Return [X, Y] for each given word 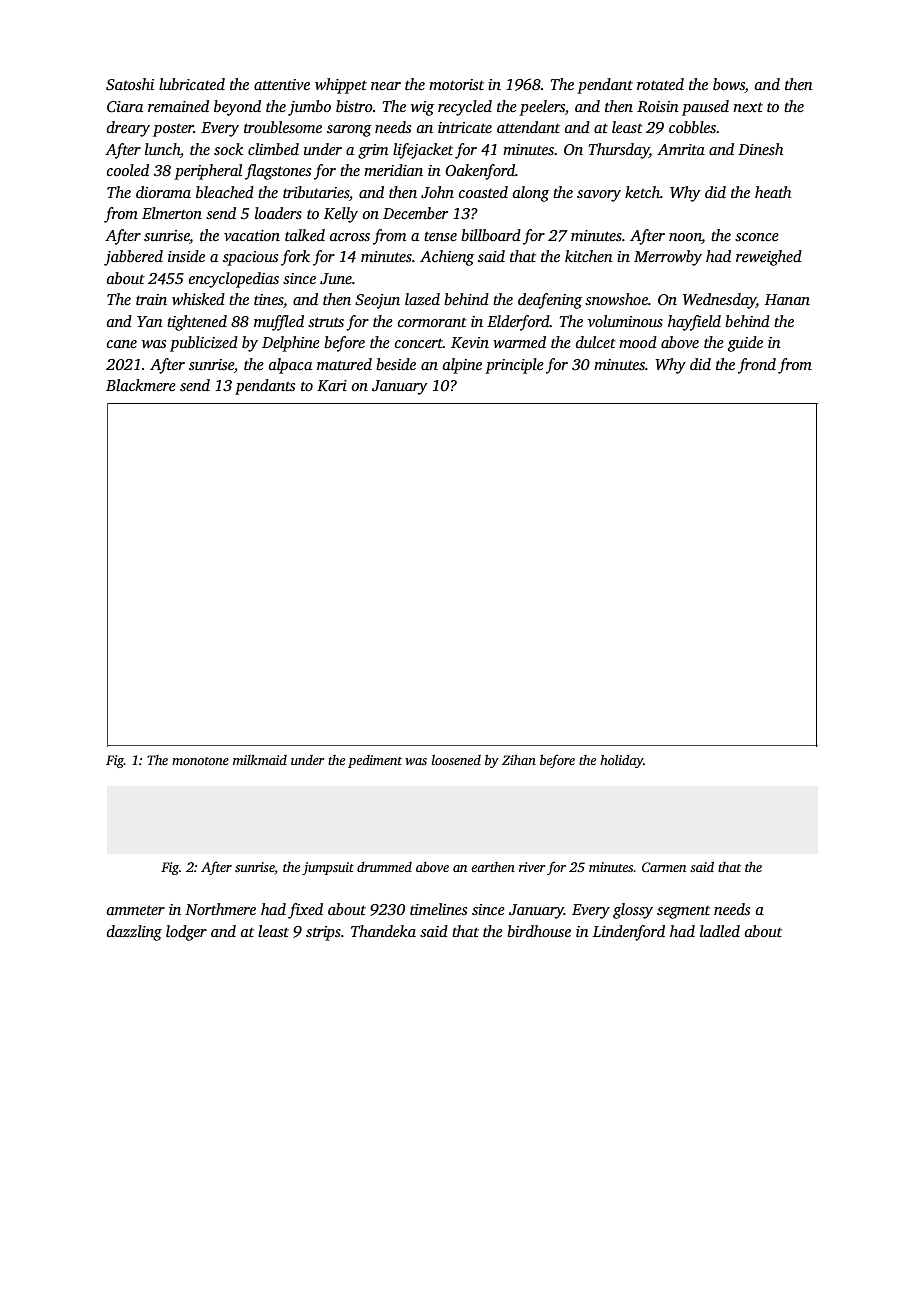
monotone [200, 761]
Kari [332, 385]
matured [344, 364]
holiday [621, 761]
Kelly [341, 215]
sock [228, 149]
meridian [393, 170]
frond [757, 366]
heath [773, 192]
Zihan [519, 760]
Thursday [619, 151]
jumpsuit [328, 868]
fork [295, 258]
